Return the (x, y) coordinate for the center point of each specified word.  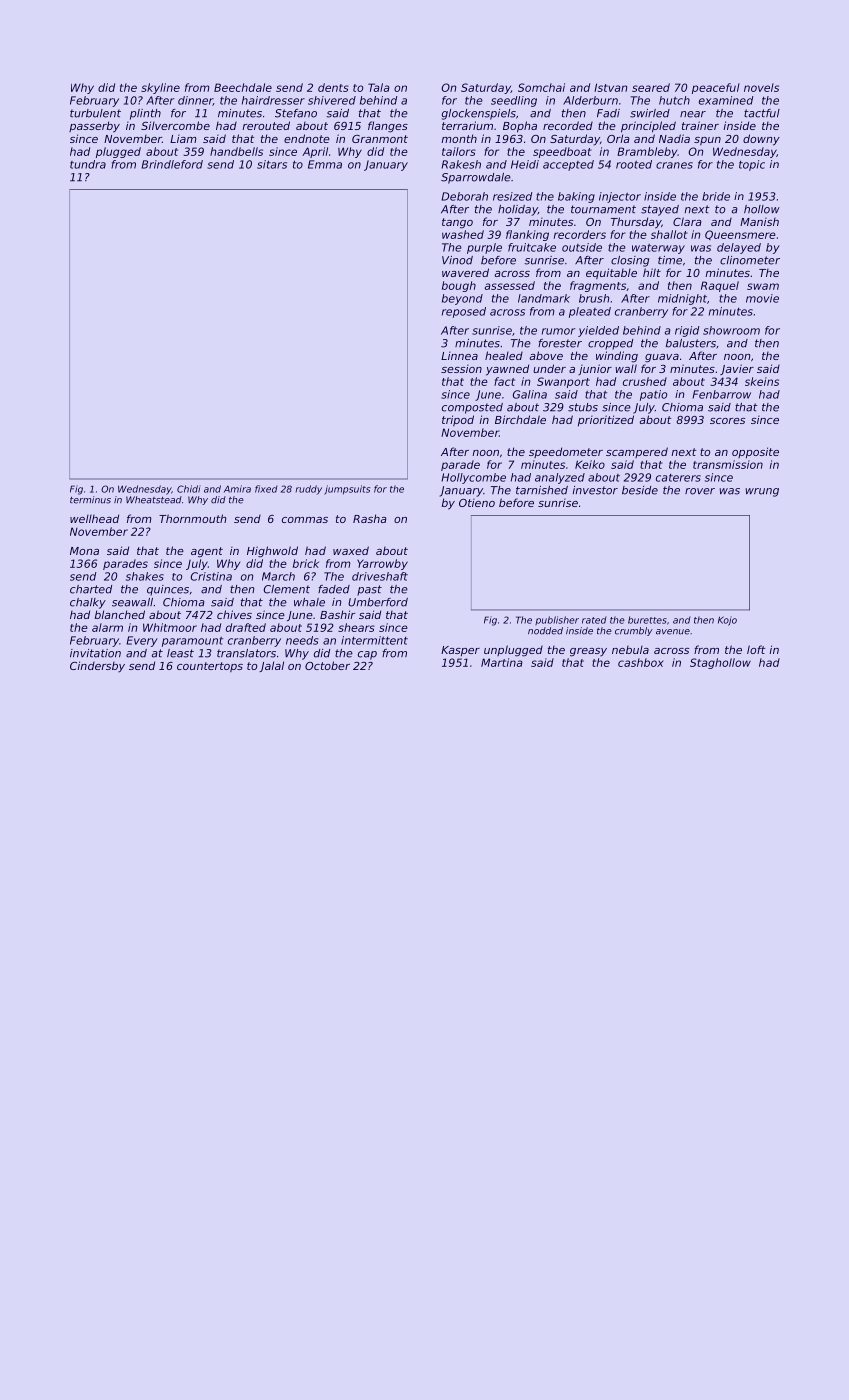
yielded (598, 331)
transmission (728, 464)
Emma (325, 164)
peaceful (716, 88)
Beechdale (243, 87)
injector (620, 197)
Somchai (541, 87)
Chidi (189, 489)
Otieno (477, 503)
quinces (168, 590)
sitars (272, 164)
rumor (558, 331)
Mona (84, 551)
